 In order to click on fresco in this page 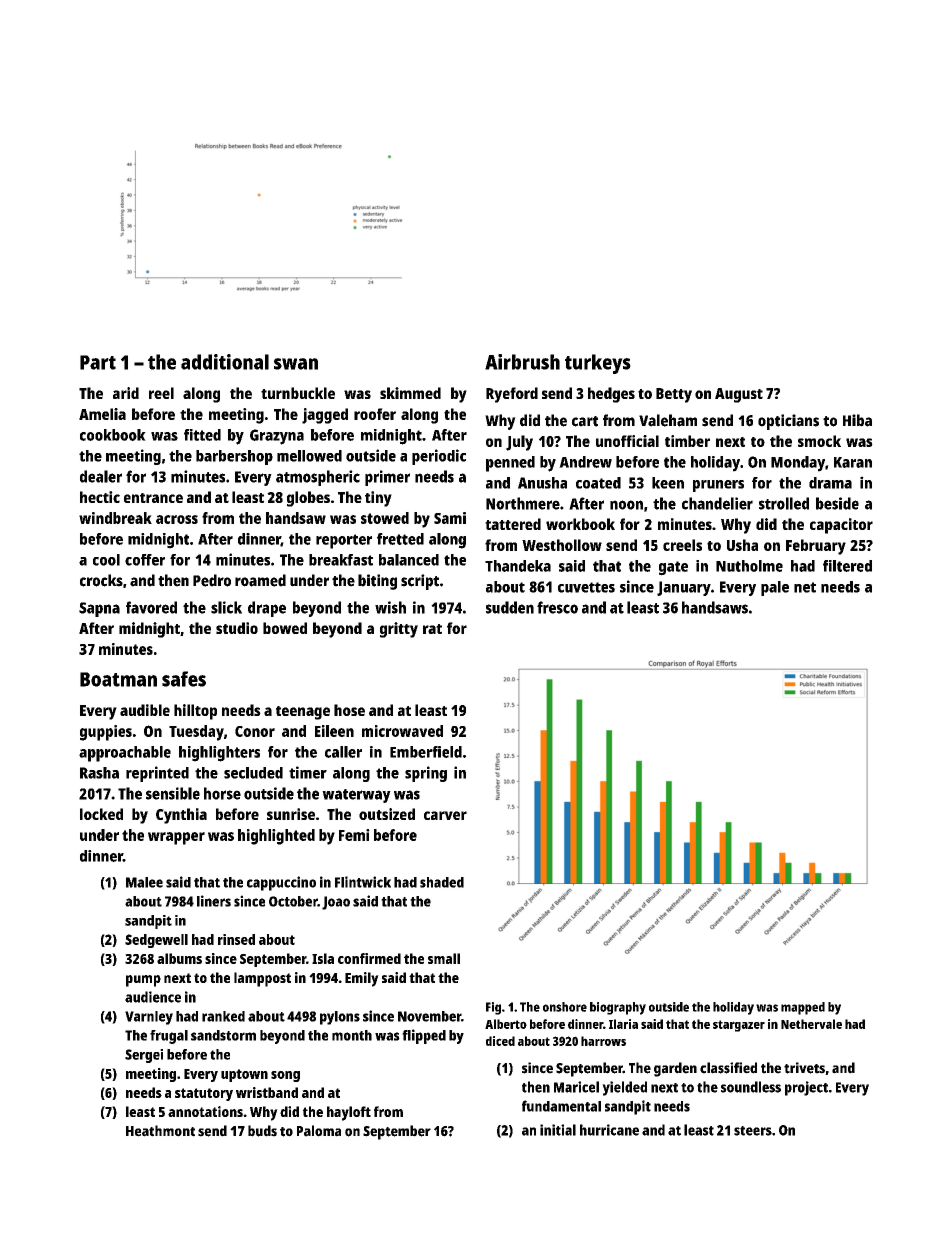, I will do `click(557, 607)`.
